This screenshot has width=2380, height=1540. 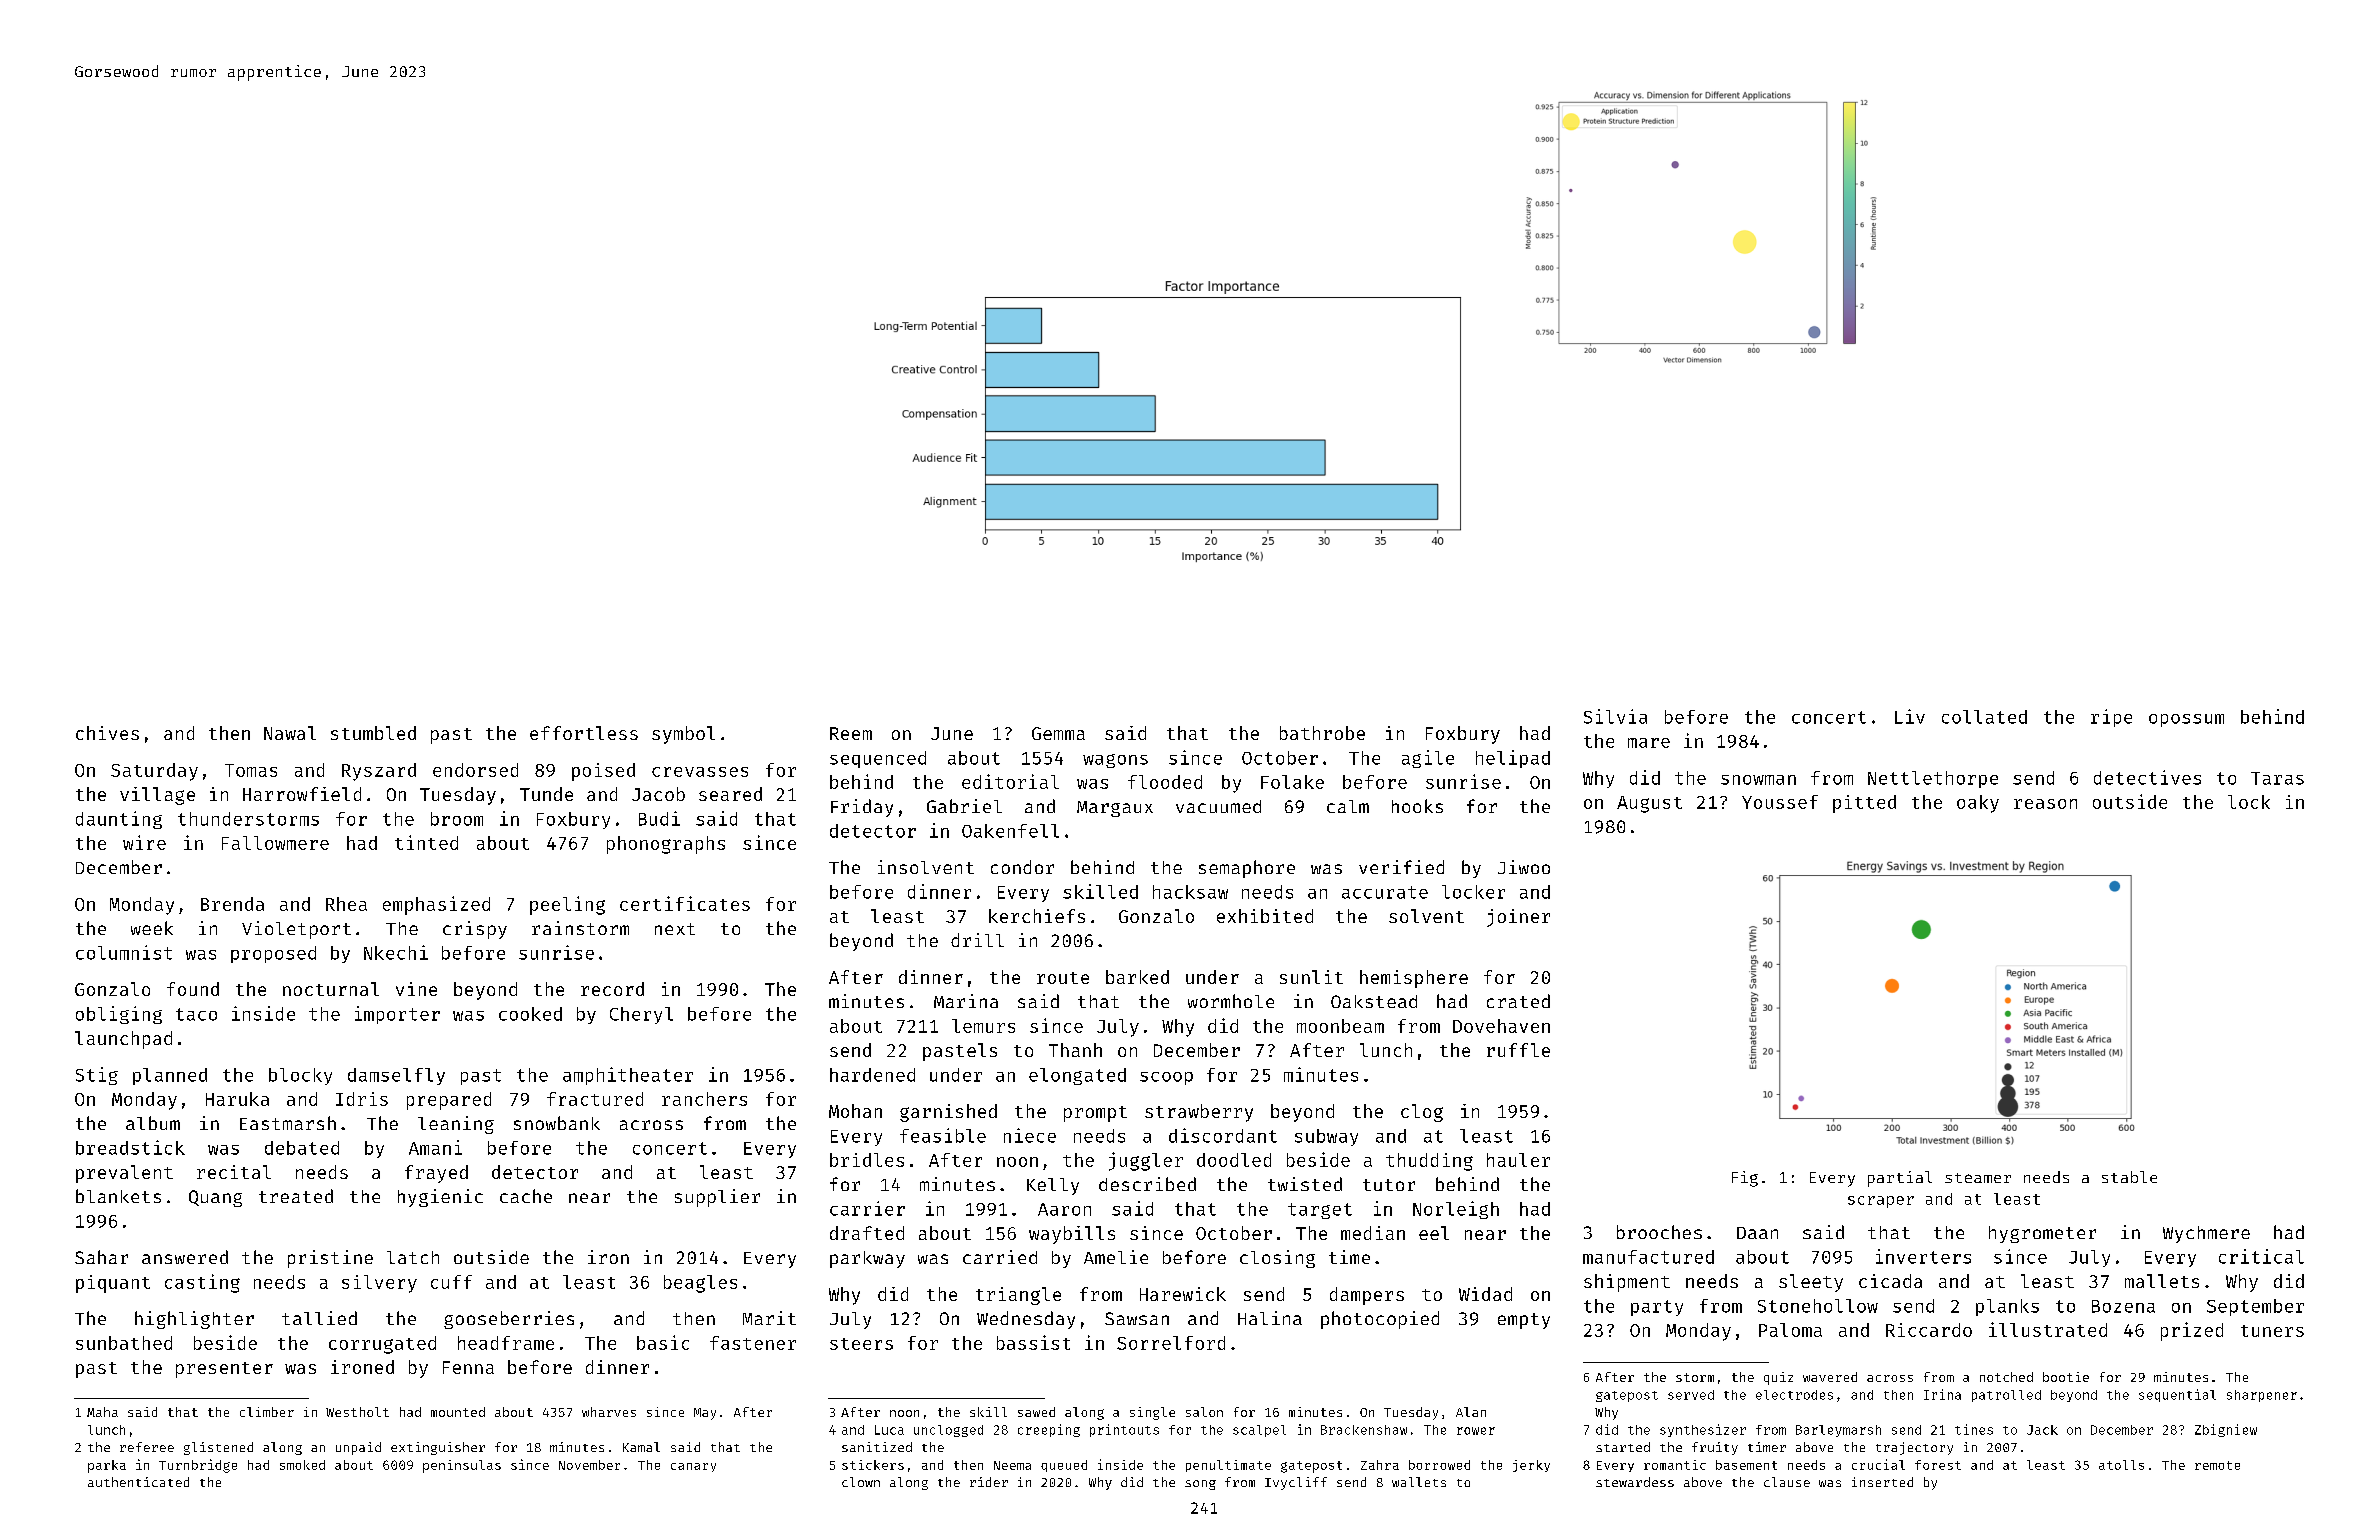 What do you see at coordinates (1200, 1485) in the screenshot?
I see `song` at bounding box center [1200, 1485].
